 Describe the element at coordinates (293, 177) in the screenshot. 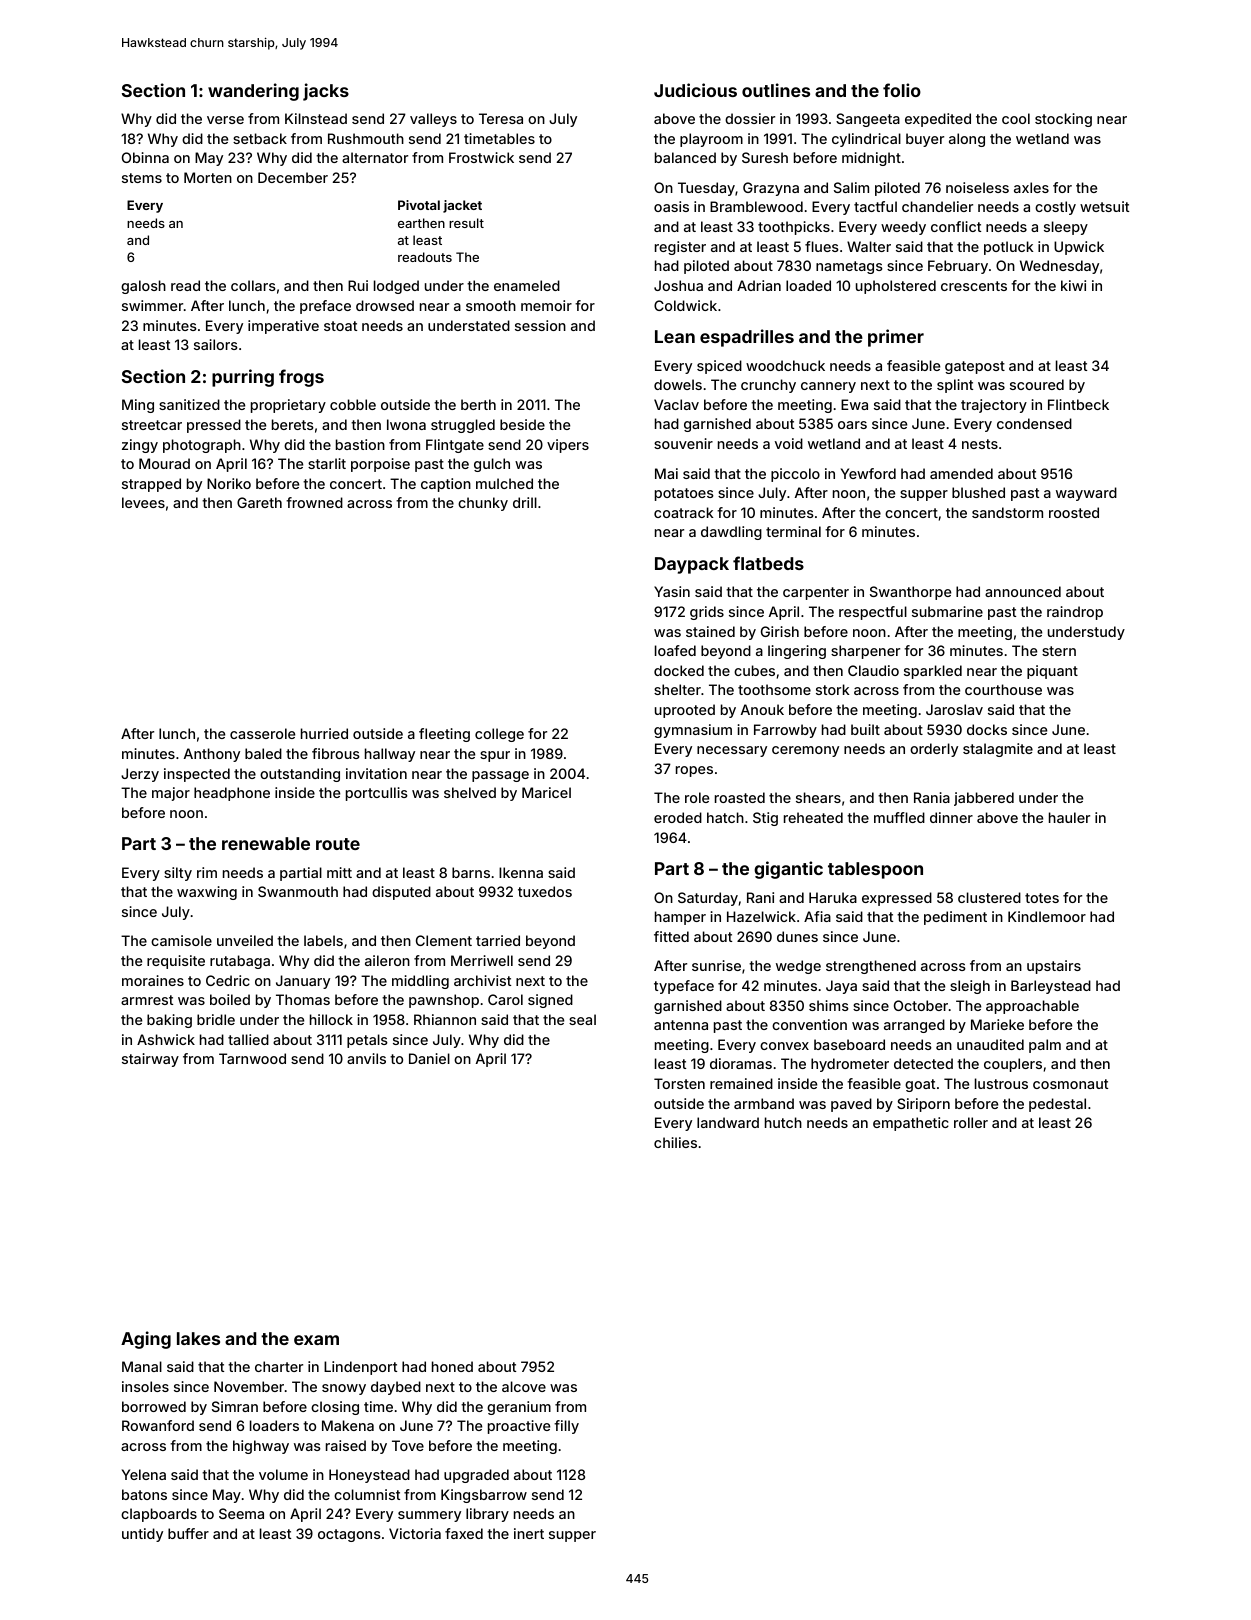

I see `December` at that location.
